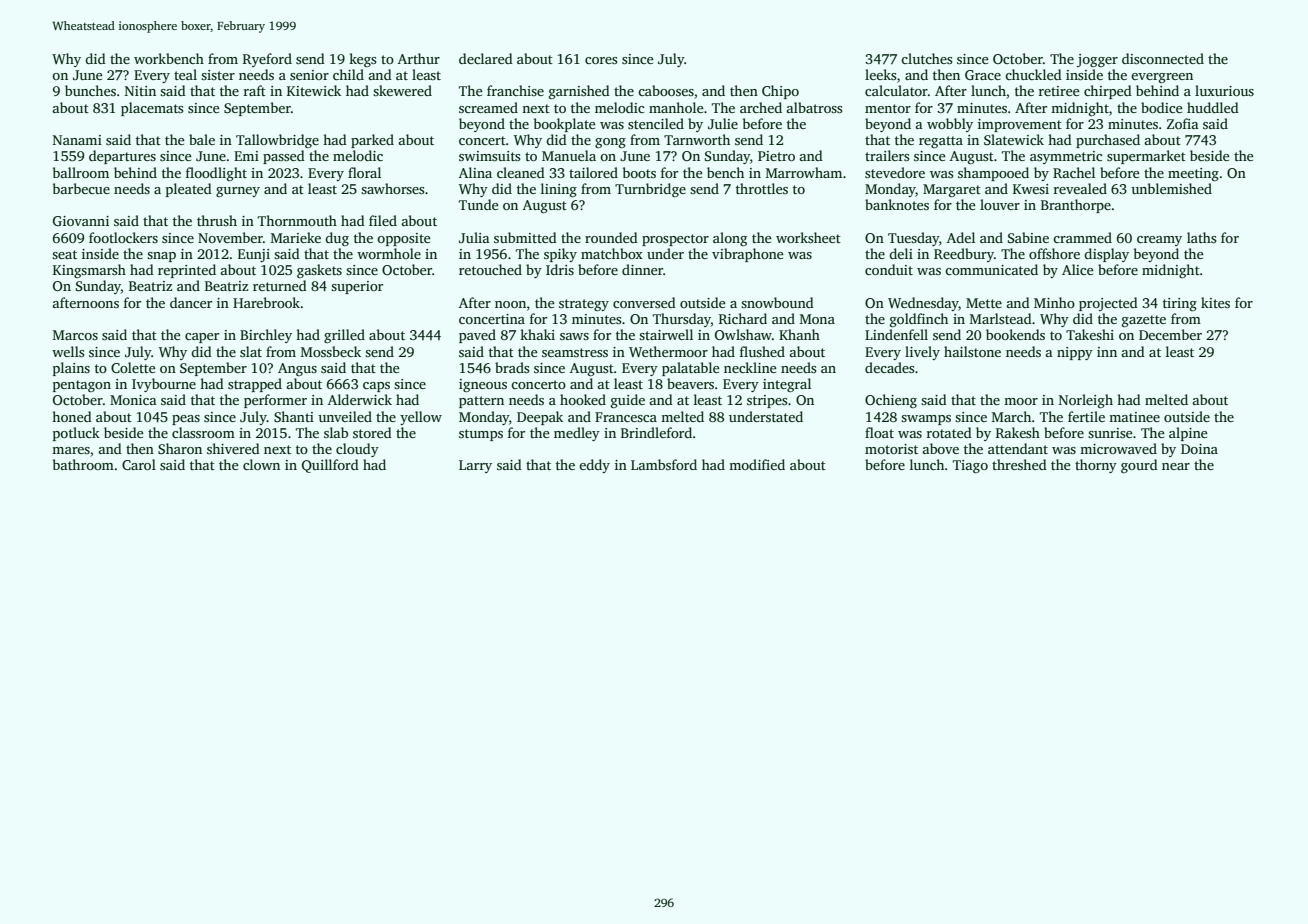  Describe the element at coordinates (757, 464) in the screenshot. I see `modified` at that location.
